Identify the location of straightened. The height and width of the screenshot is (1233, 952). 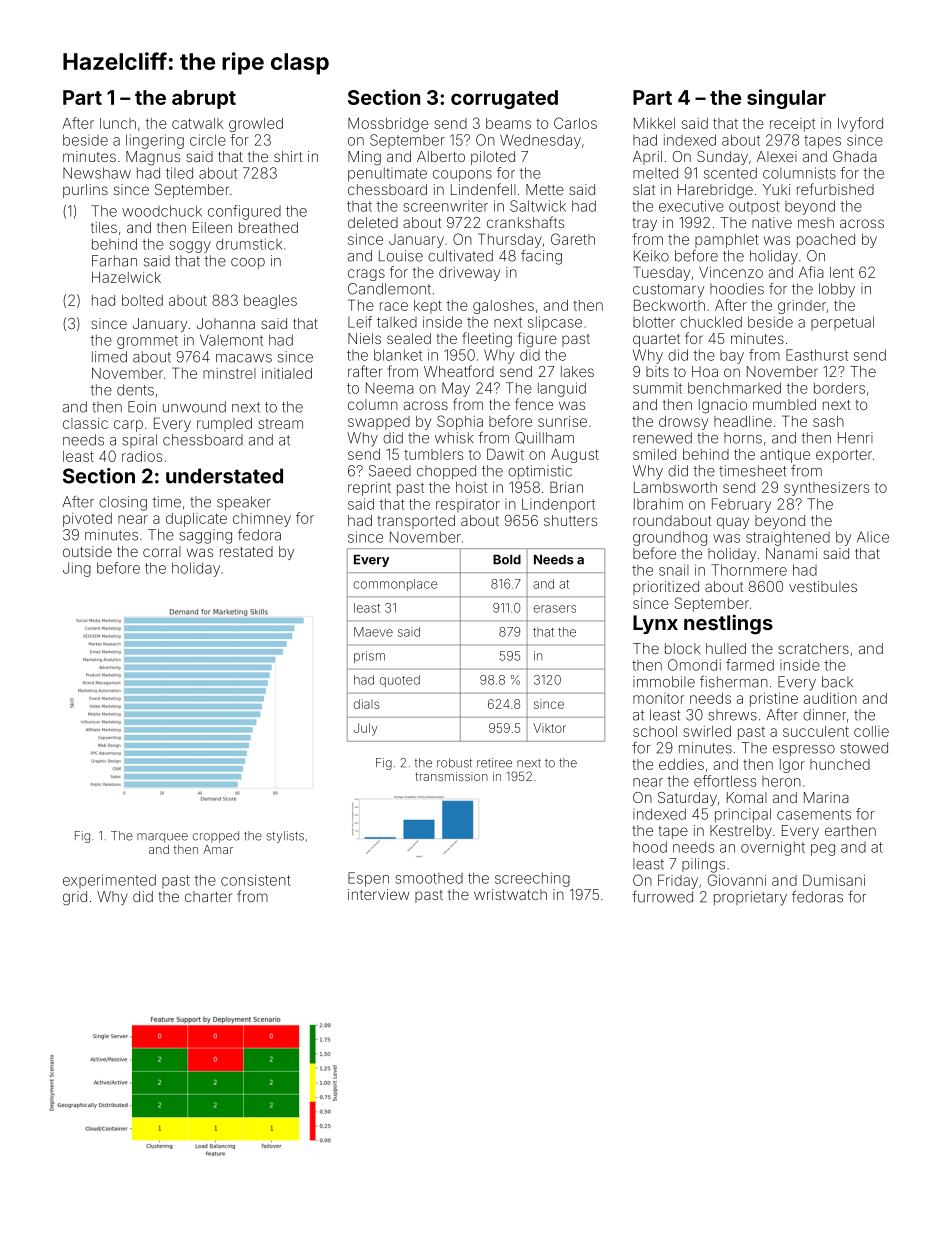
(788, 538).
